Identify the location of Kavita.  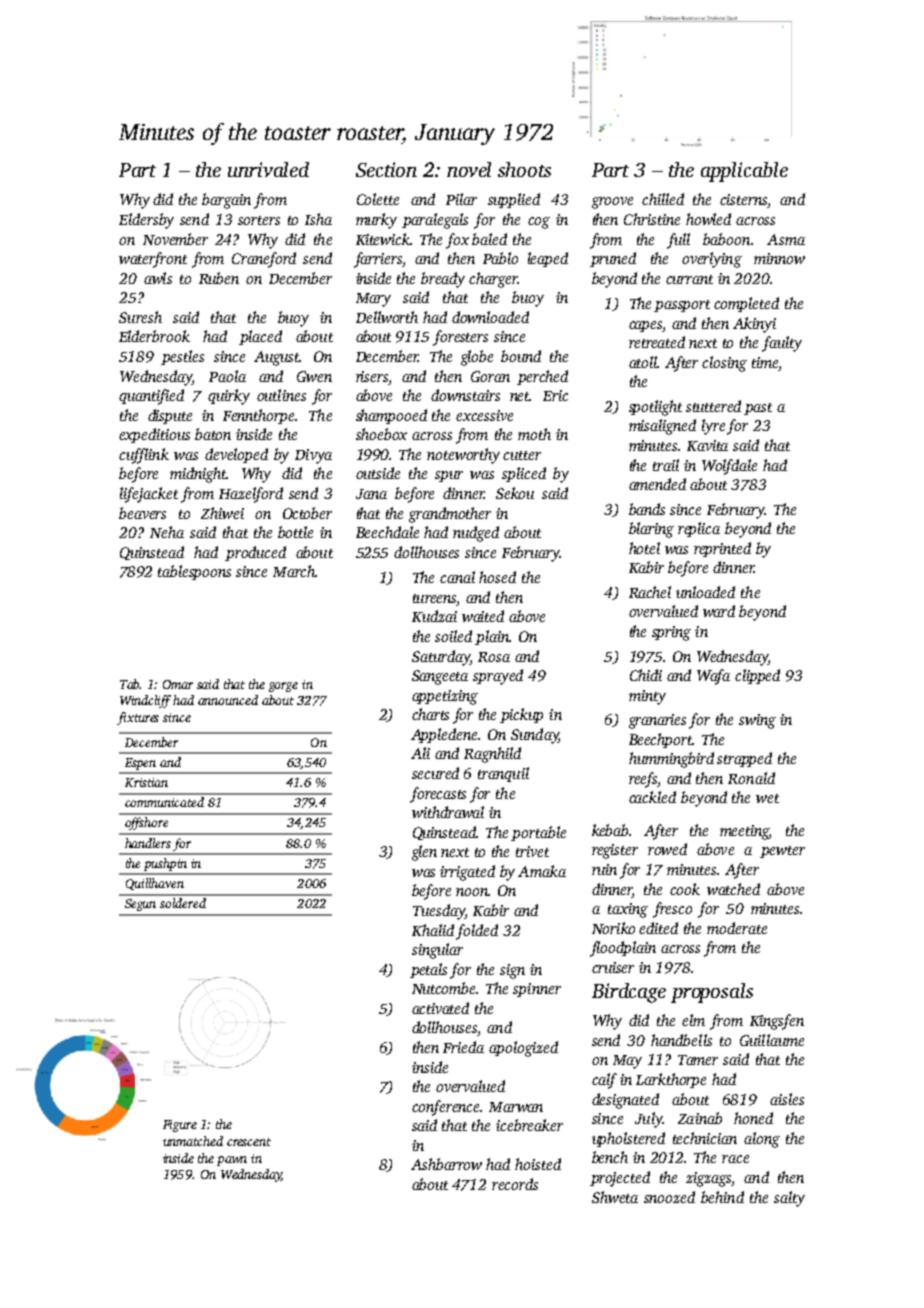
(707, 445).
